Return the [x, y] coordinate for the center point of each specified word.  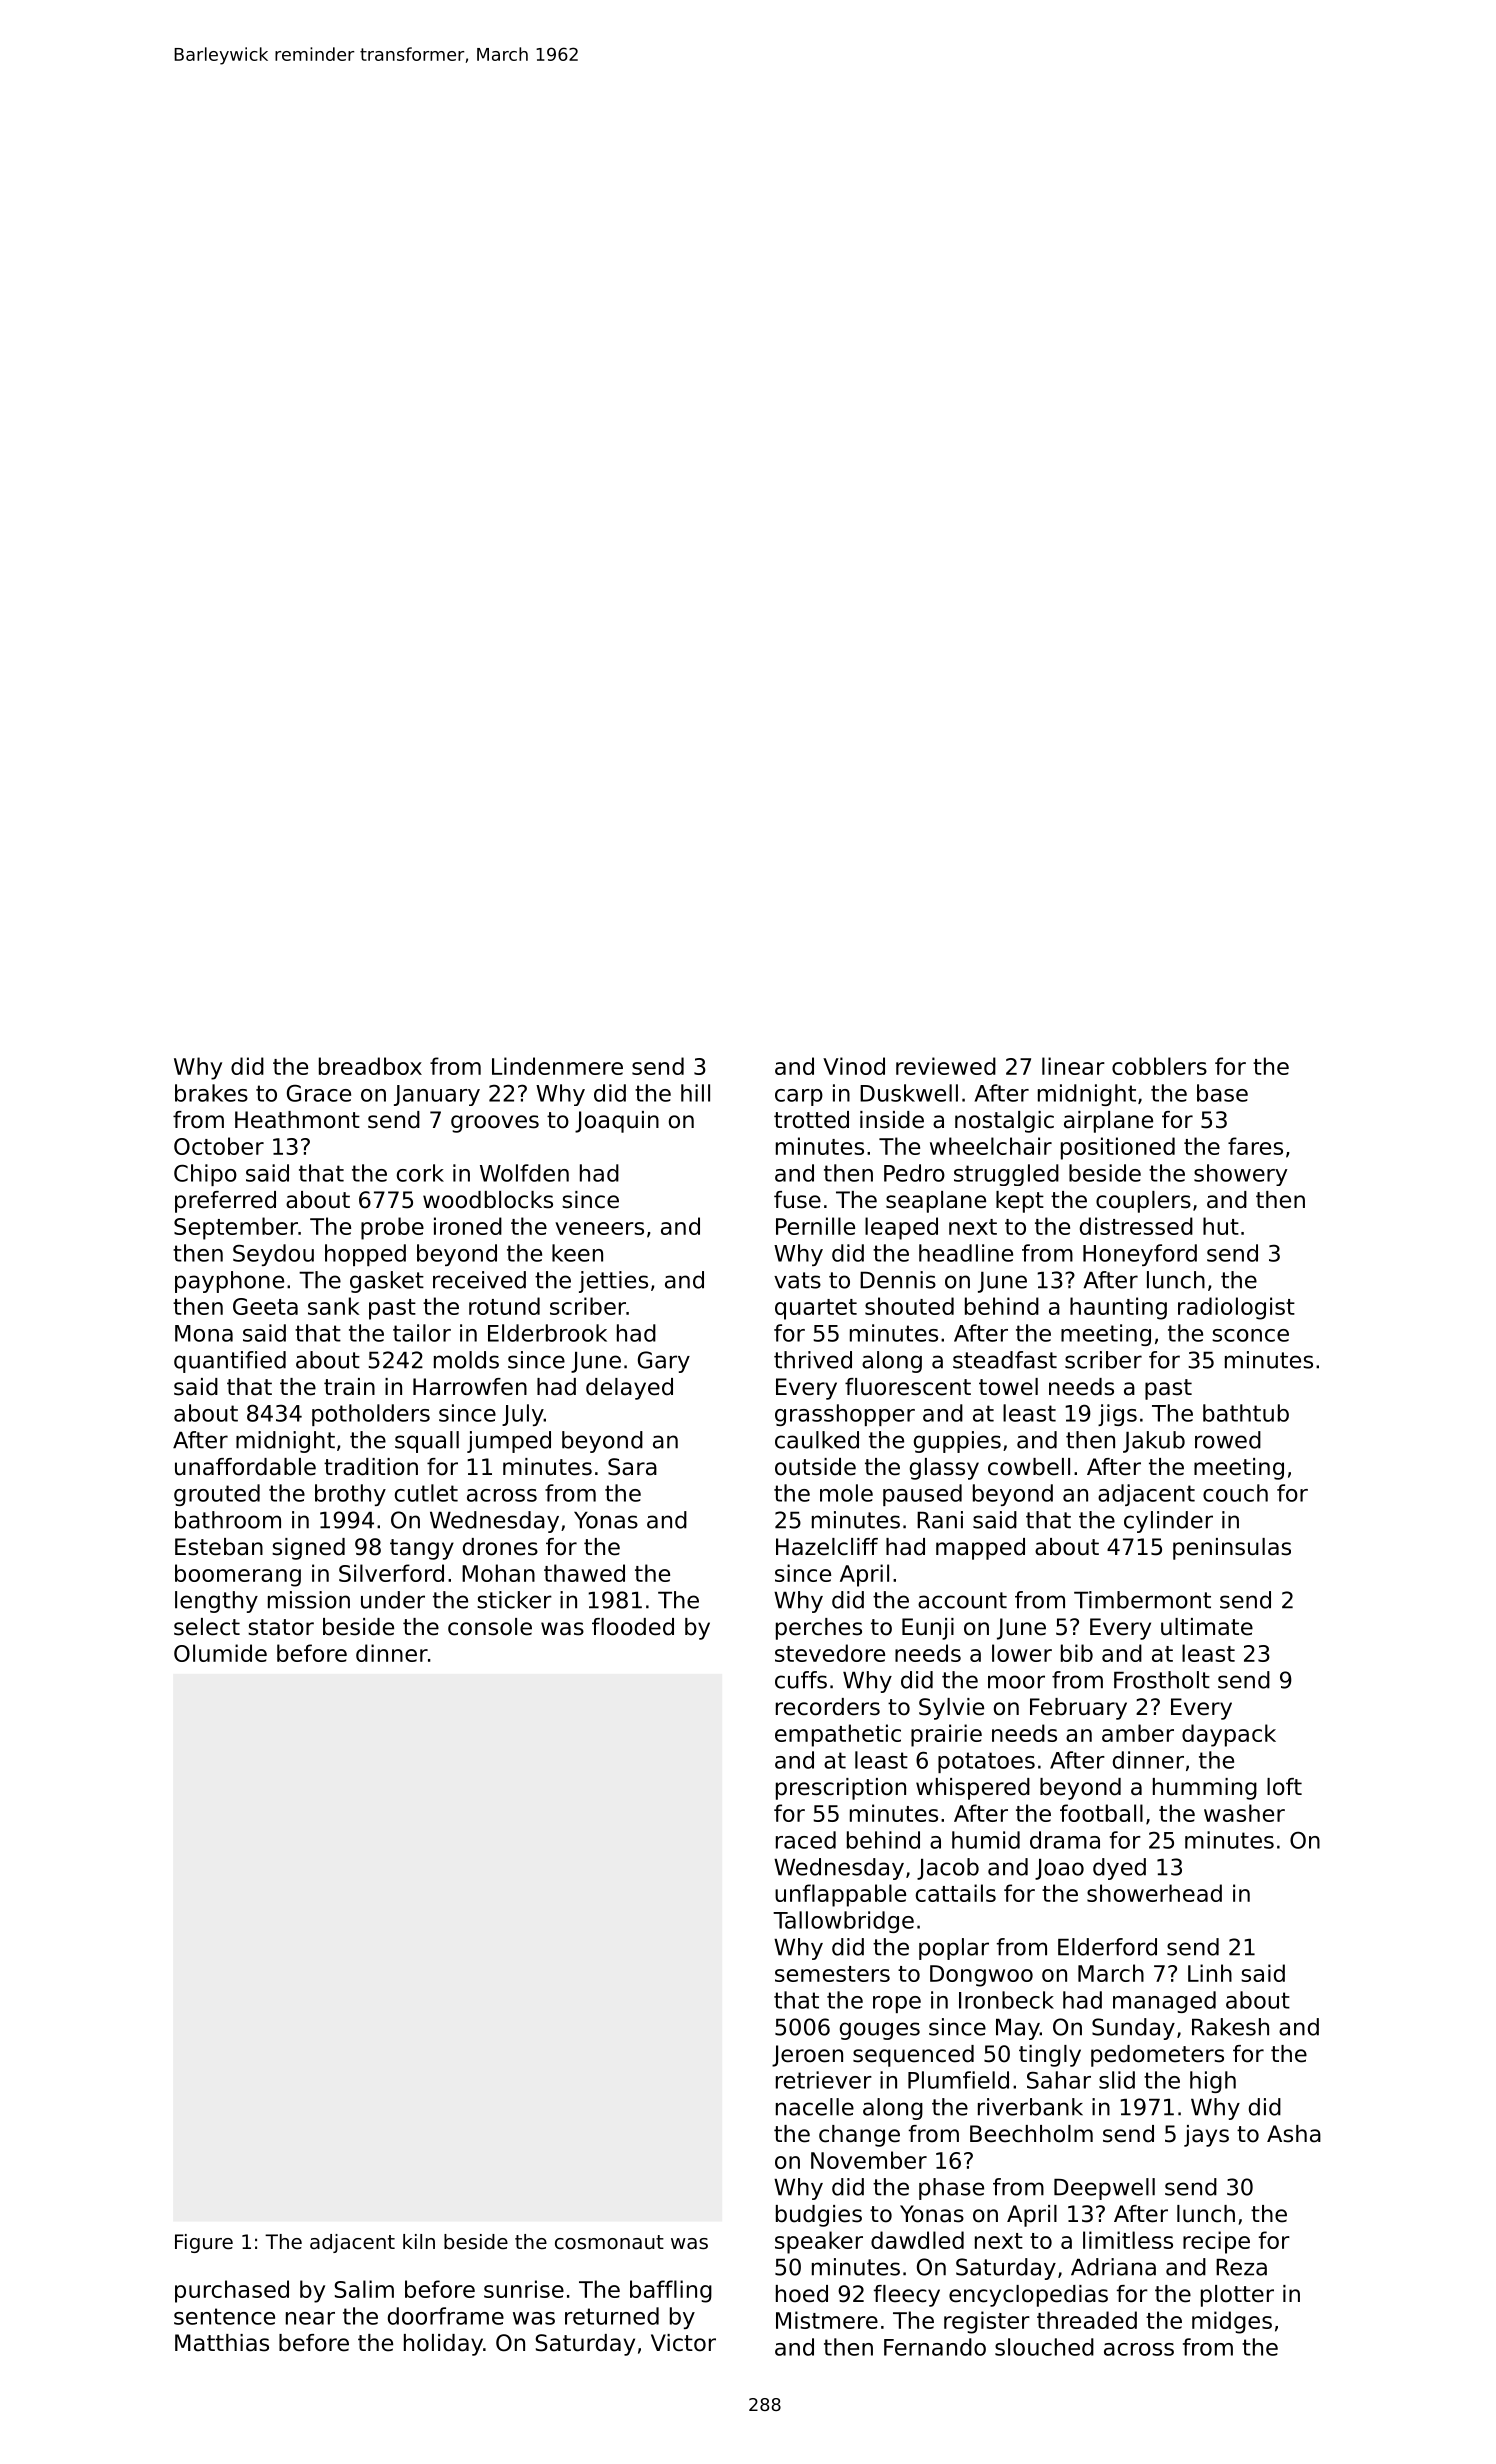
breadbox [370, 1066]
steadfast [1005, 1360]
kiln [419, 2241]
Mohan [498, 1573]
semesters [832, 1974]
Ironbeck [1006, 2000]
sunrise [524, 2289]
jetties [613, 1282]
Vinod [854, 1066]
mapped [980, 1549]
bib [1077, 1653]
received [479, 1280]
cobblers [1159, 1066]
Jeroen [807, 2056]
